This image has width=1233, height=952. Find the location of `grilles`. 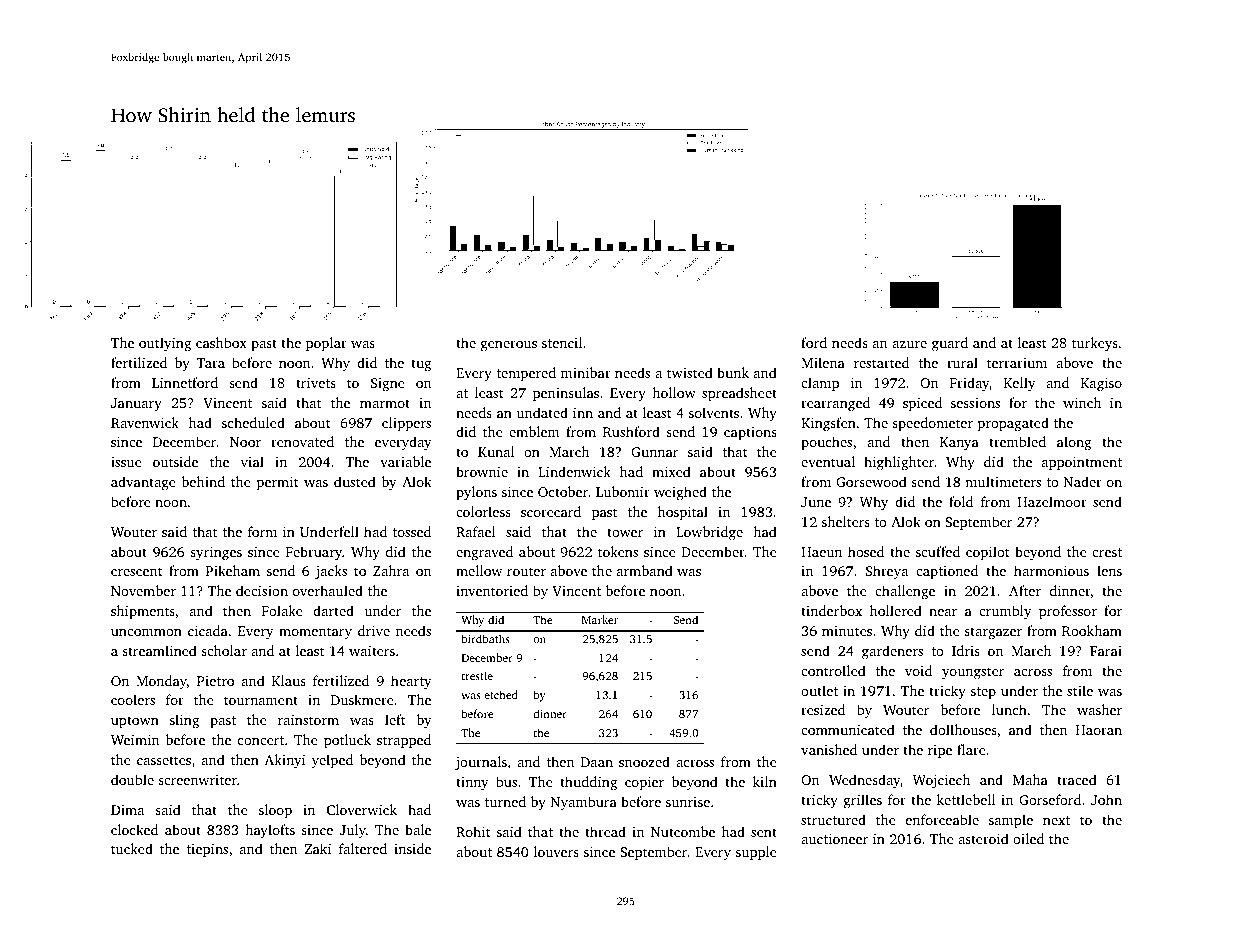

grilles is located at coordinates (863, 801).
